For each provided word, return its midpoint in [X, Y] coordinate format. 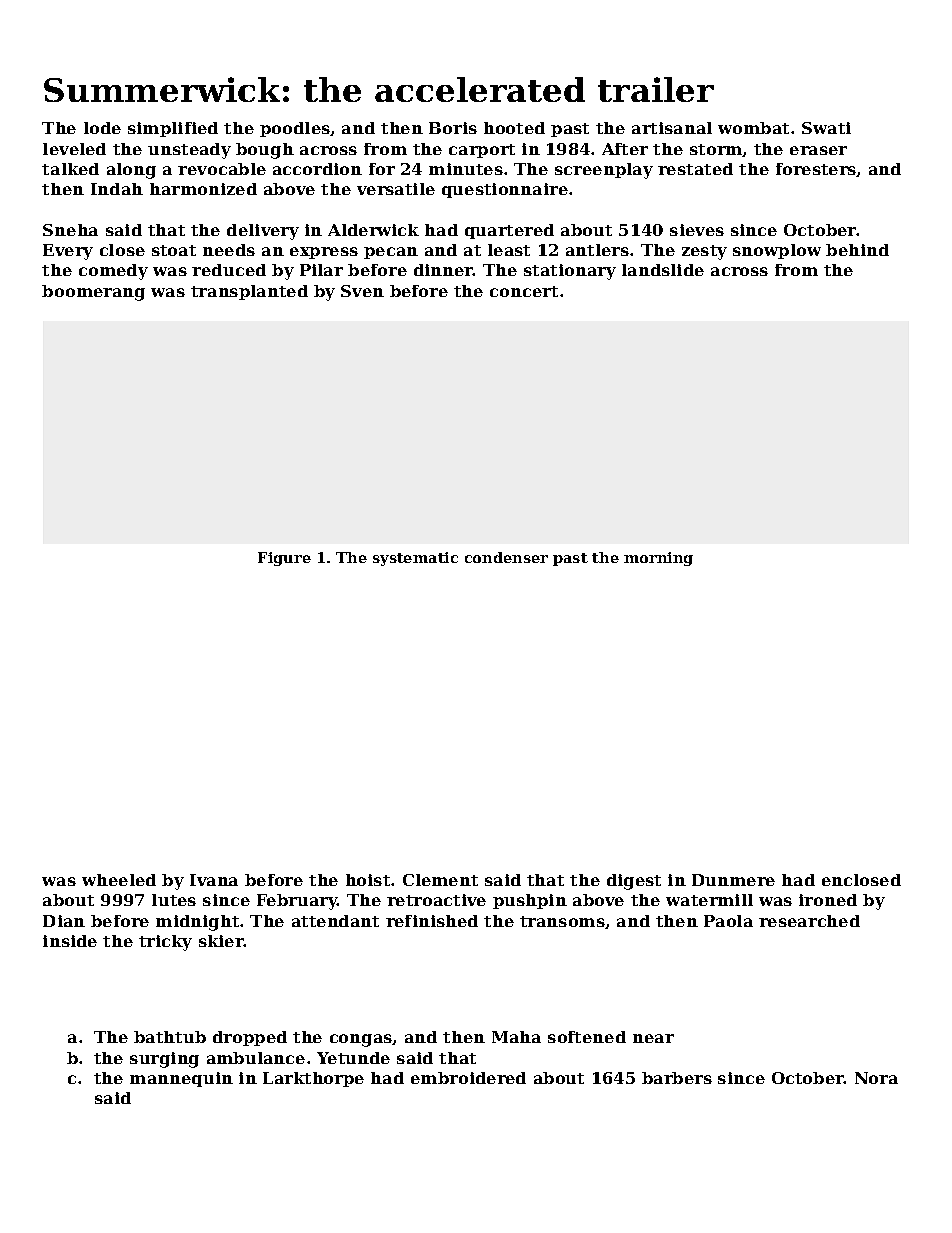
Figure [284, 559]
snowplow [777, 251]
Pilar [321, 270]
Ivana [214, 880]
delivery [263, 232]
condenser [506, 557]
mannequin [181, 1079]
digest [634, 882]
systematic [415, 559]
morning [658, 559]
